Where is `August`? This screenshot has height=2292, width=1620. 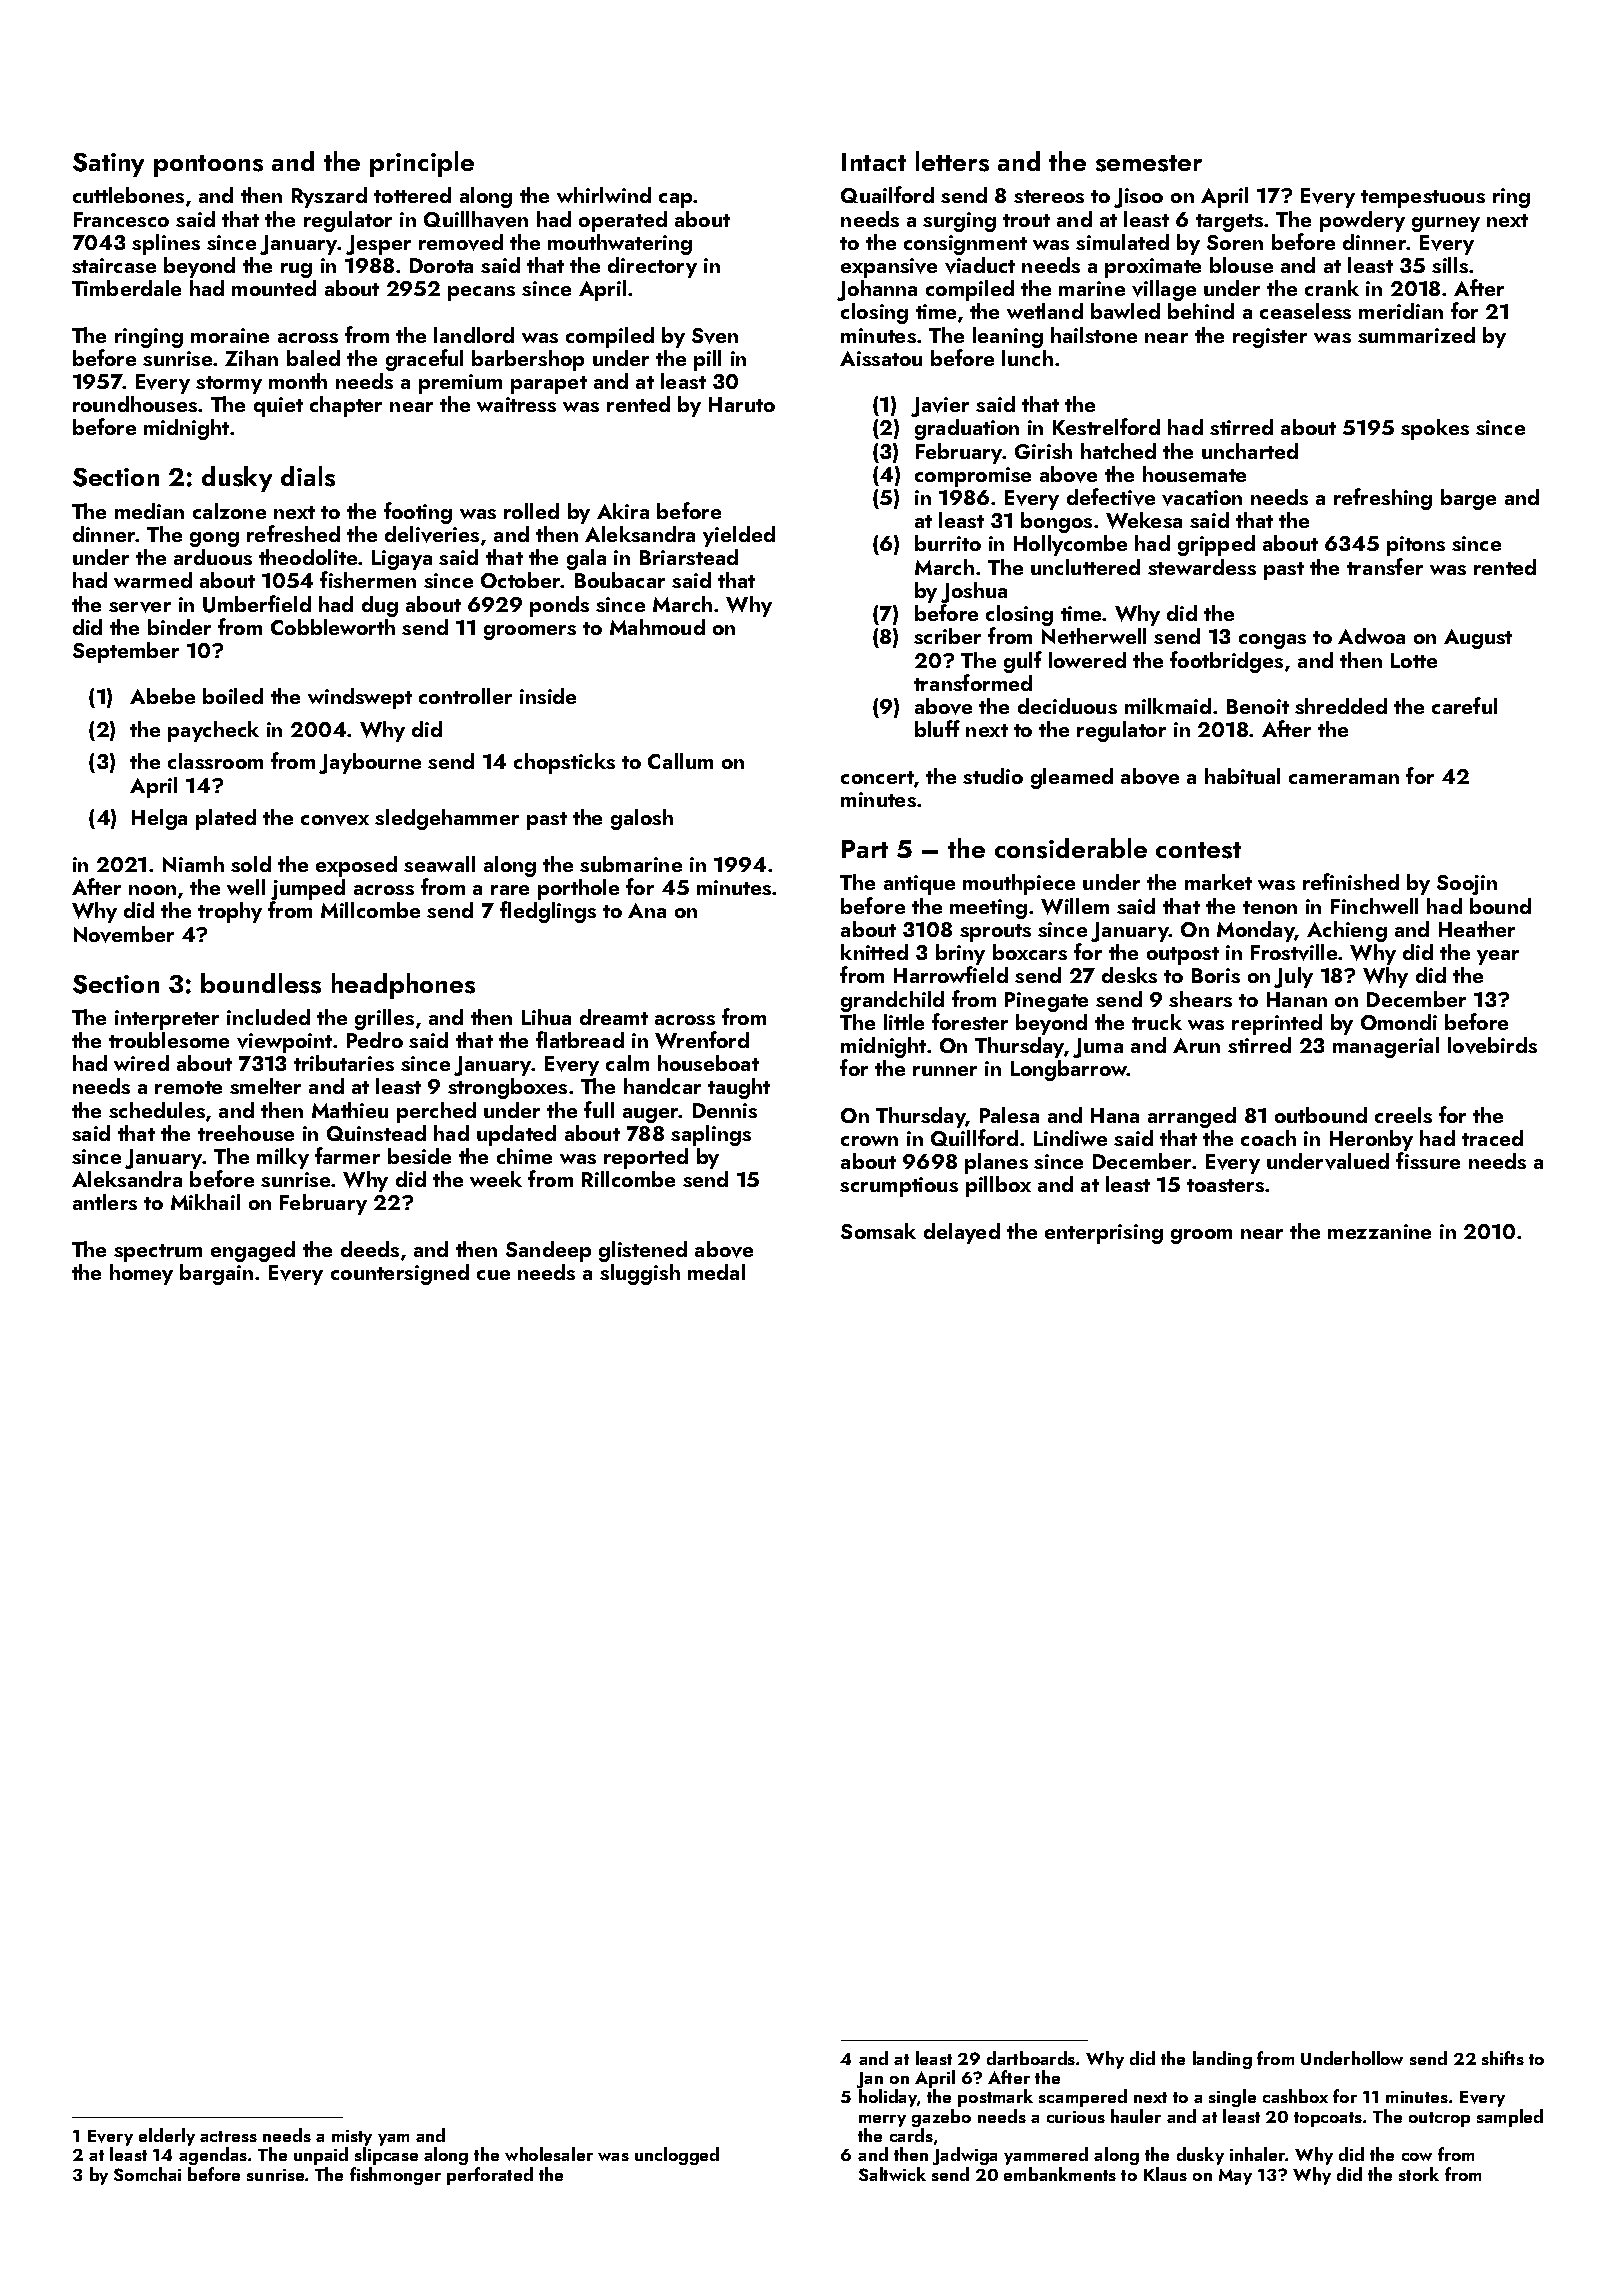
August is located at coordinates (1478, 639).
